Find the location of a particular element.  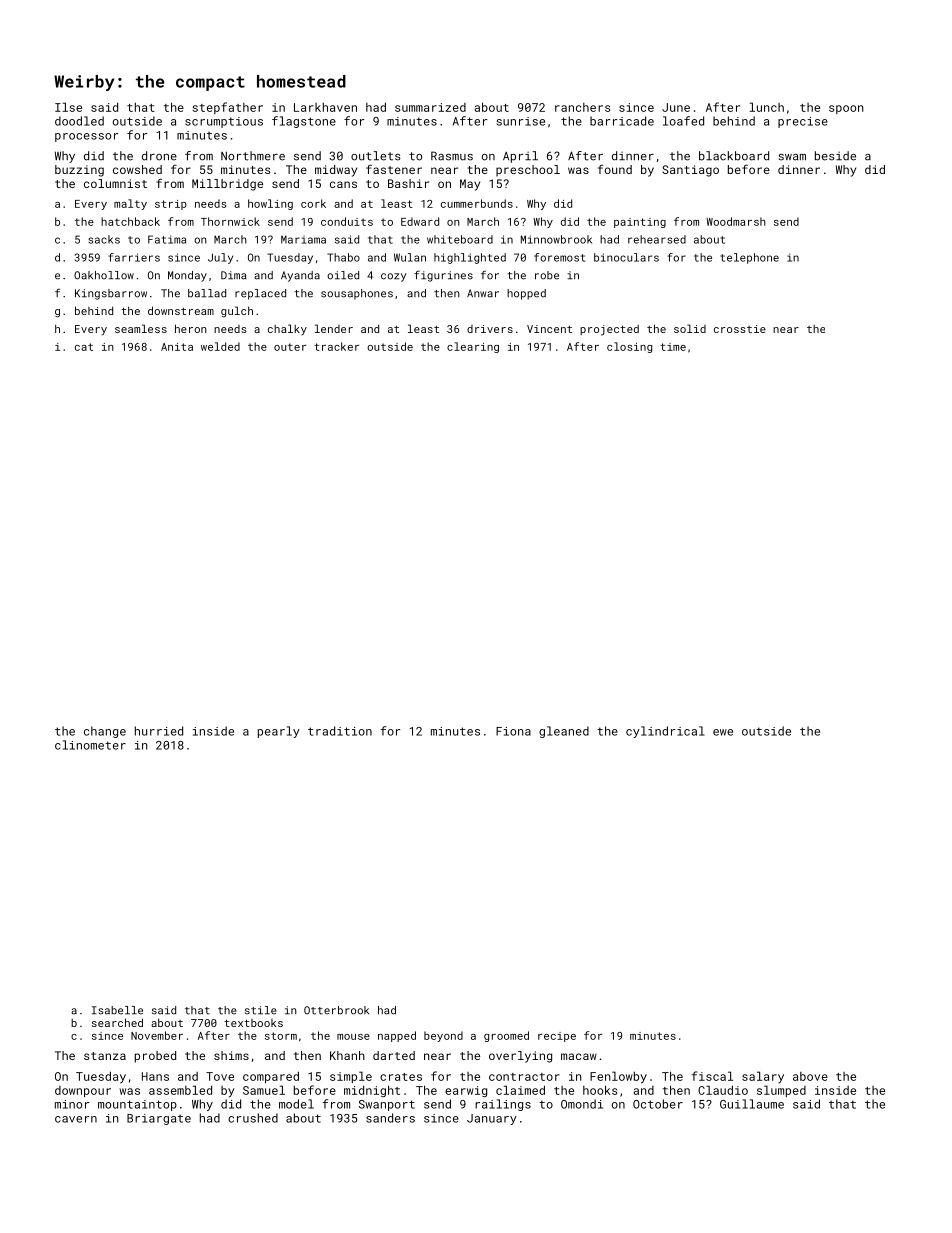

pearly is located at coordinates (279, 732).
